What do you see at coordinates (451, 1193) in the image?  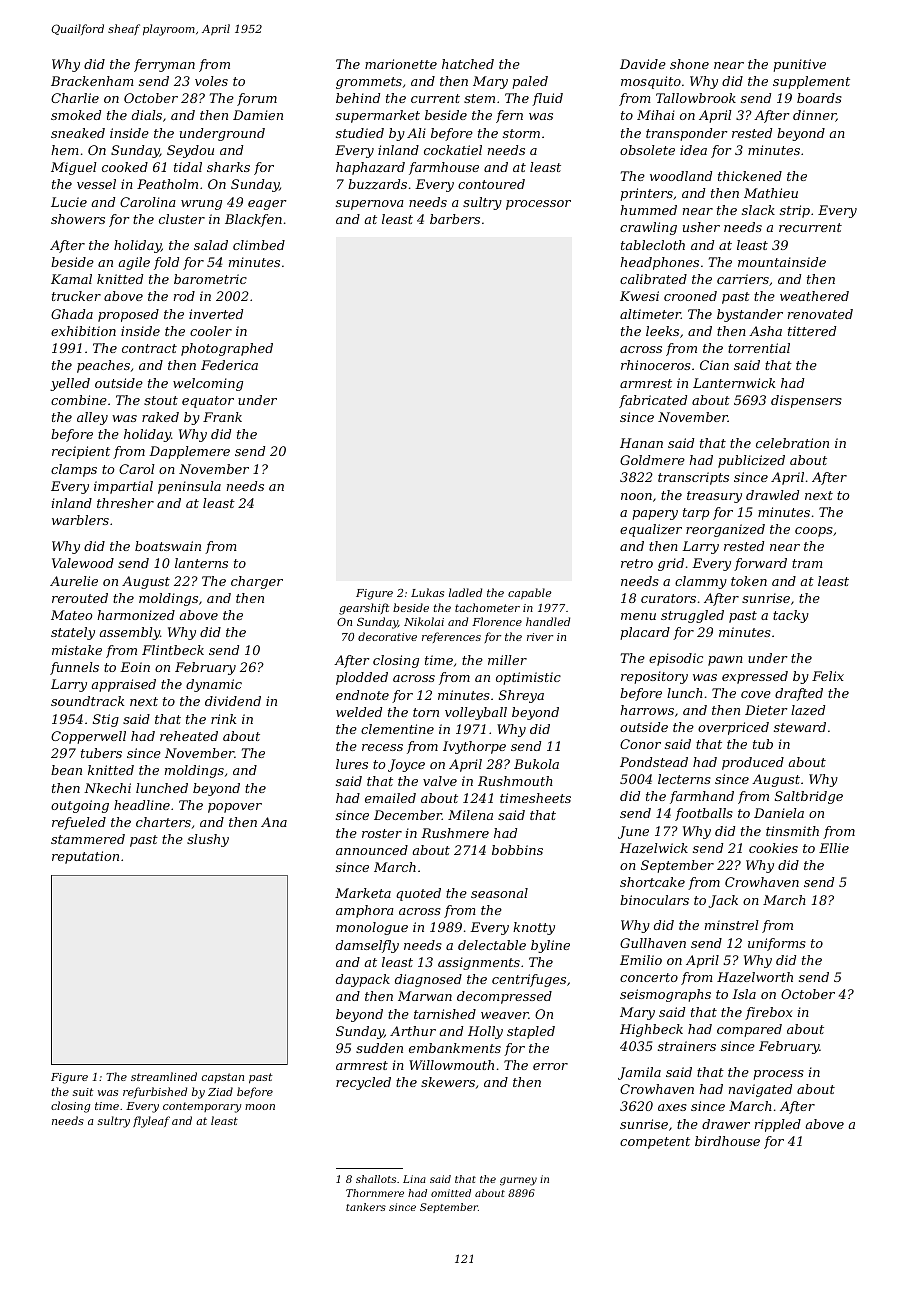 I see `omitted` at bounding box center [451, 1193].
